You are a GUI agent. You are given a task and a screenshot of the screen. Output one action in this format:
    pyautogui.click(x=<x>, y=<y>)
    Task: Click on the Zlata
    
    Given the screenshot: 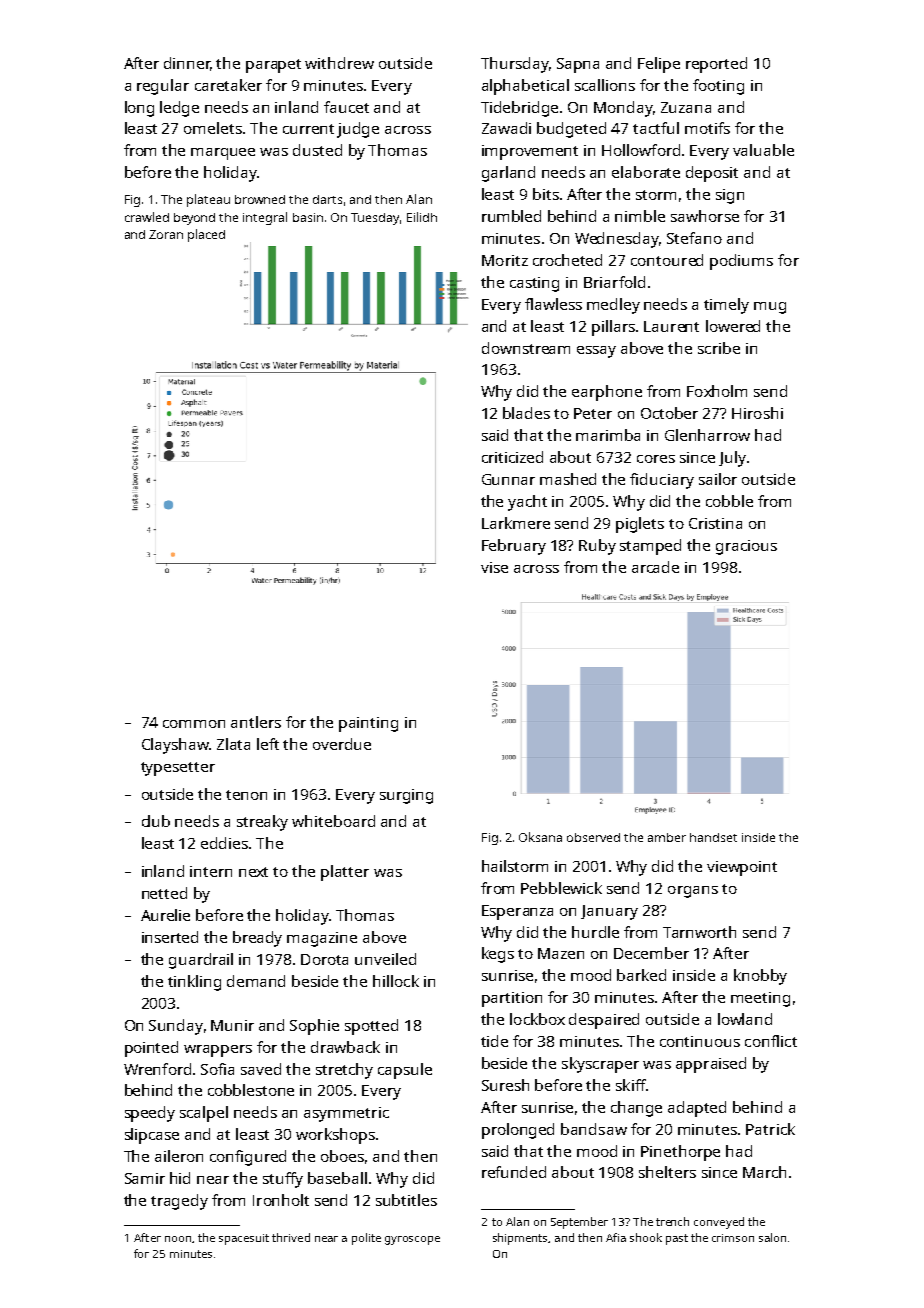 What is the action you would take?
    pyautogui.click(x=233, y=744)
